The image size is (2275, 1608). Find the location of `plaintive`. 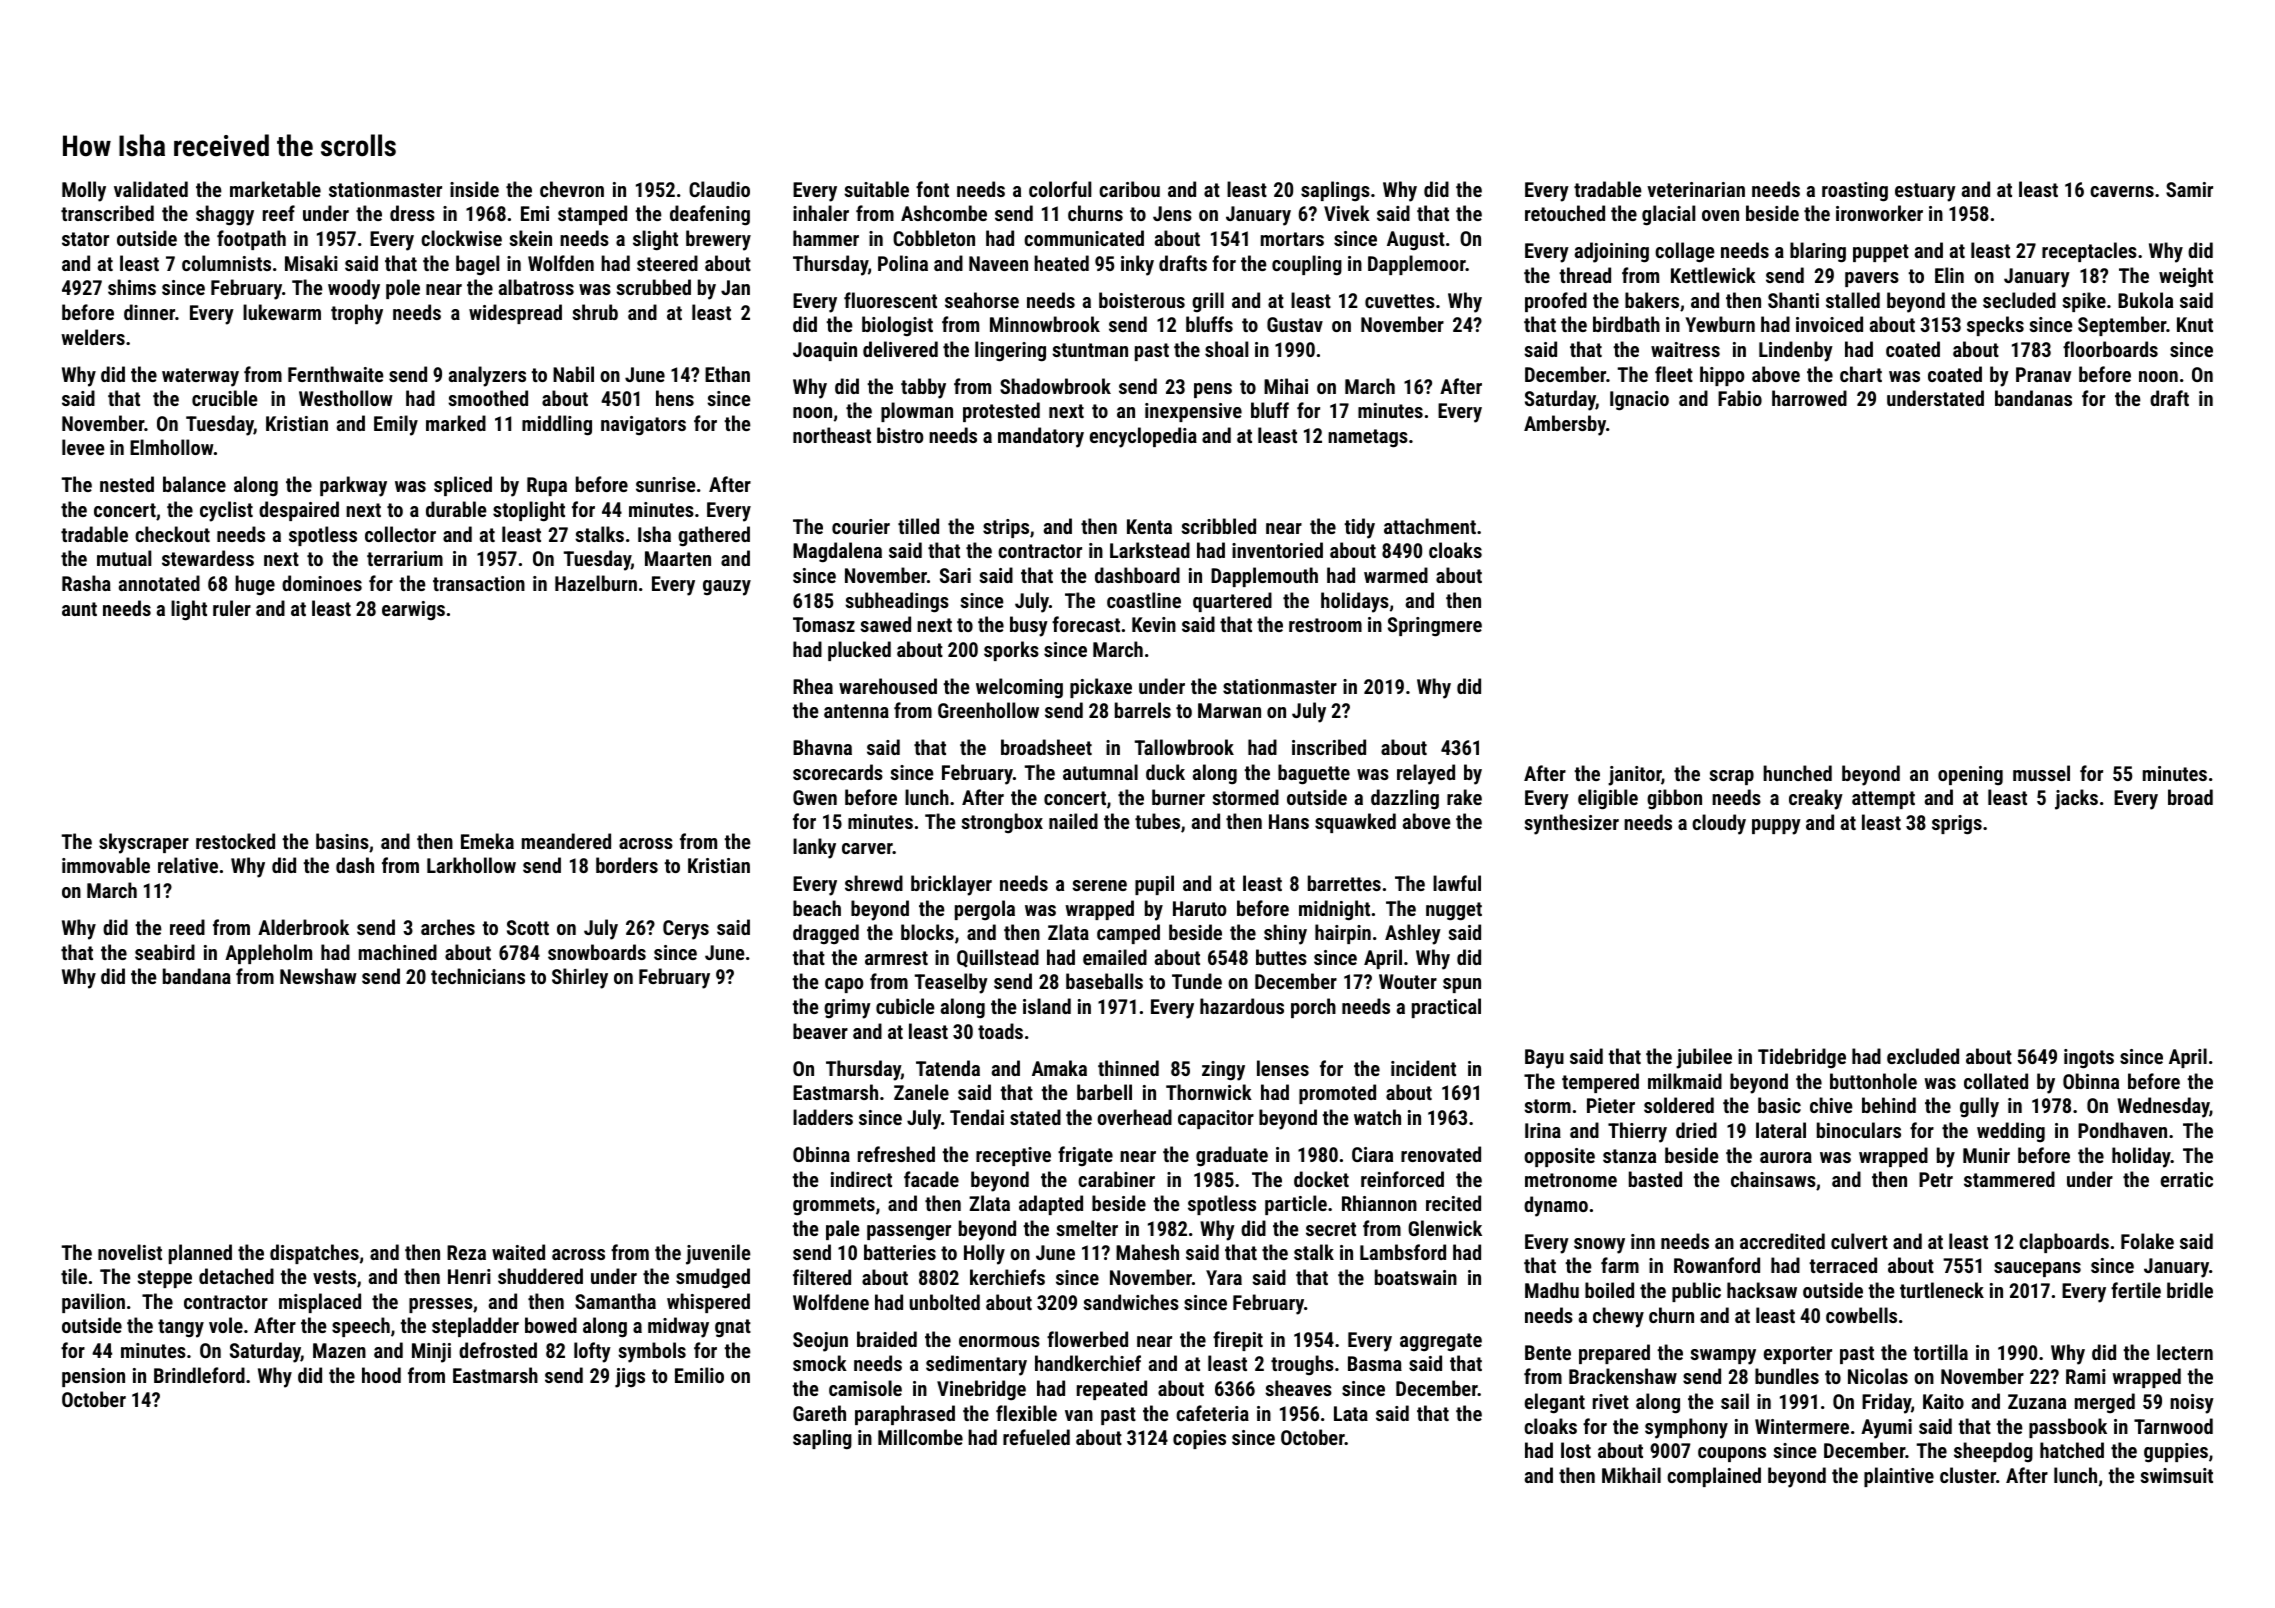

plaintive is located at coordinates (1899, 1477).
